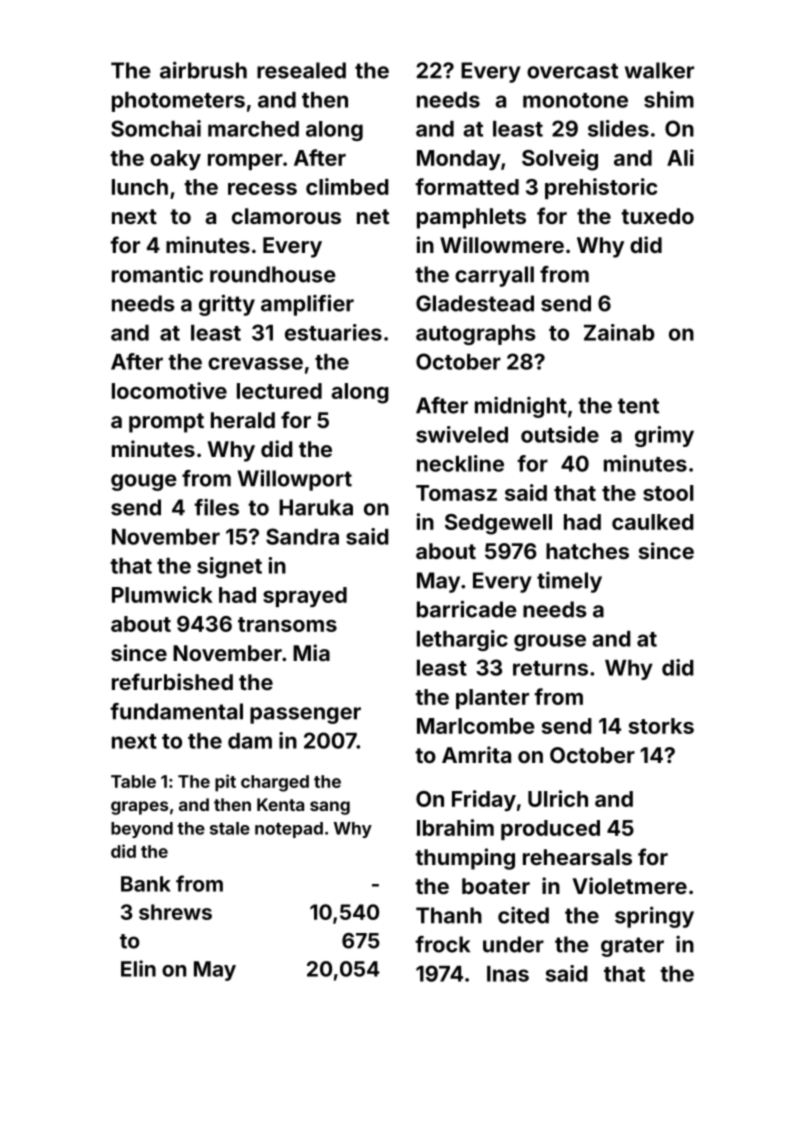 The height and width of the screenshot is (1142, 805). Describe the element at coordinates (467, 609) in the screenshot. I see `barricade` at that location.
